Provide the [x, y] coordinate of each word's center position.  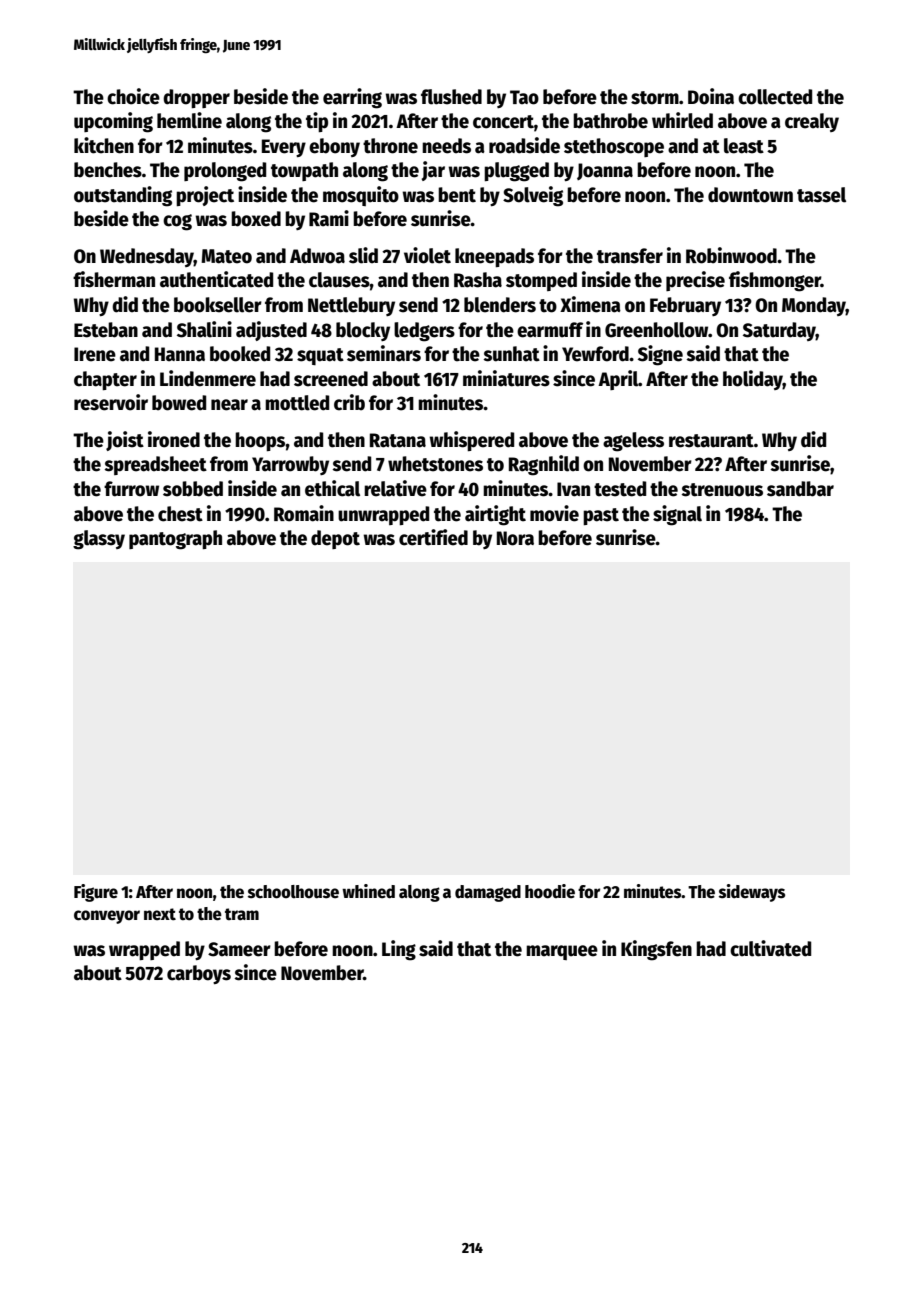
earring [352, 98]
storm [655, 98]
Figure [96, 893]
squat [320, 356]
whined [368, 891]
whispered [471, 441]
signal [677, 515]
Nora [515, 538]
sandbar [800, 489]
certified [433, 537]
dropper [196, 98]
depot [335, 539]
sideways [752, 893]
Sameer [239, 949]
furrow [131, 489]
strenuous [722, 490]
